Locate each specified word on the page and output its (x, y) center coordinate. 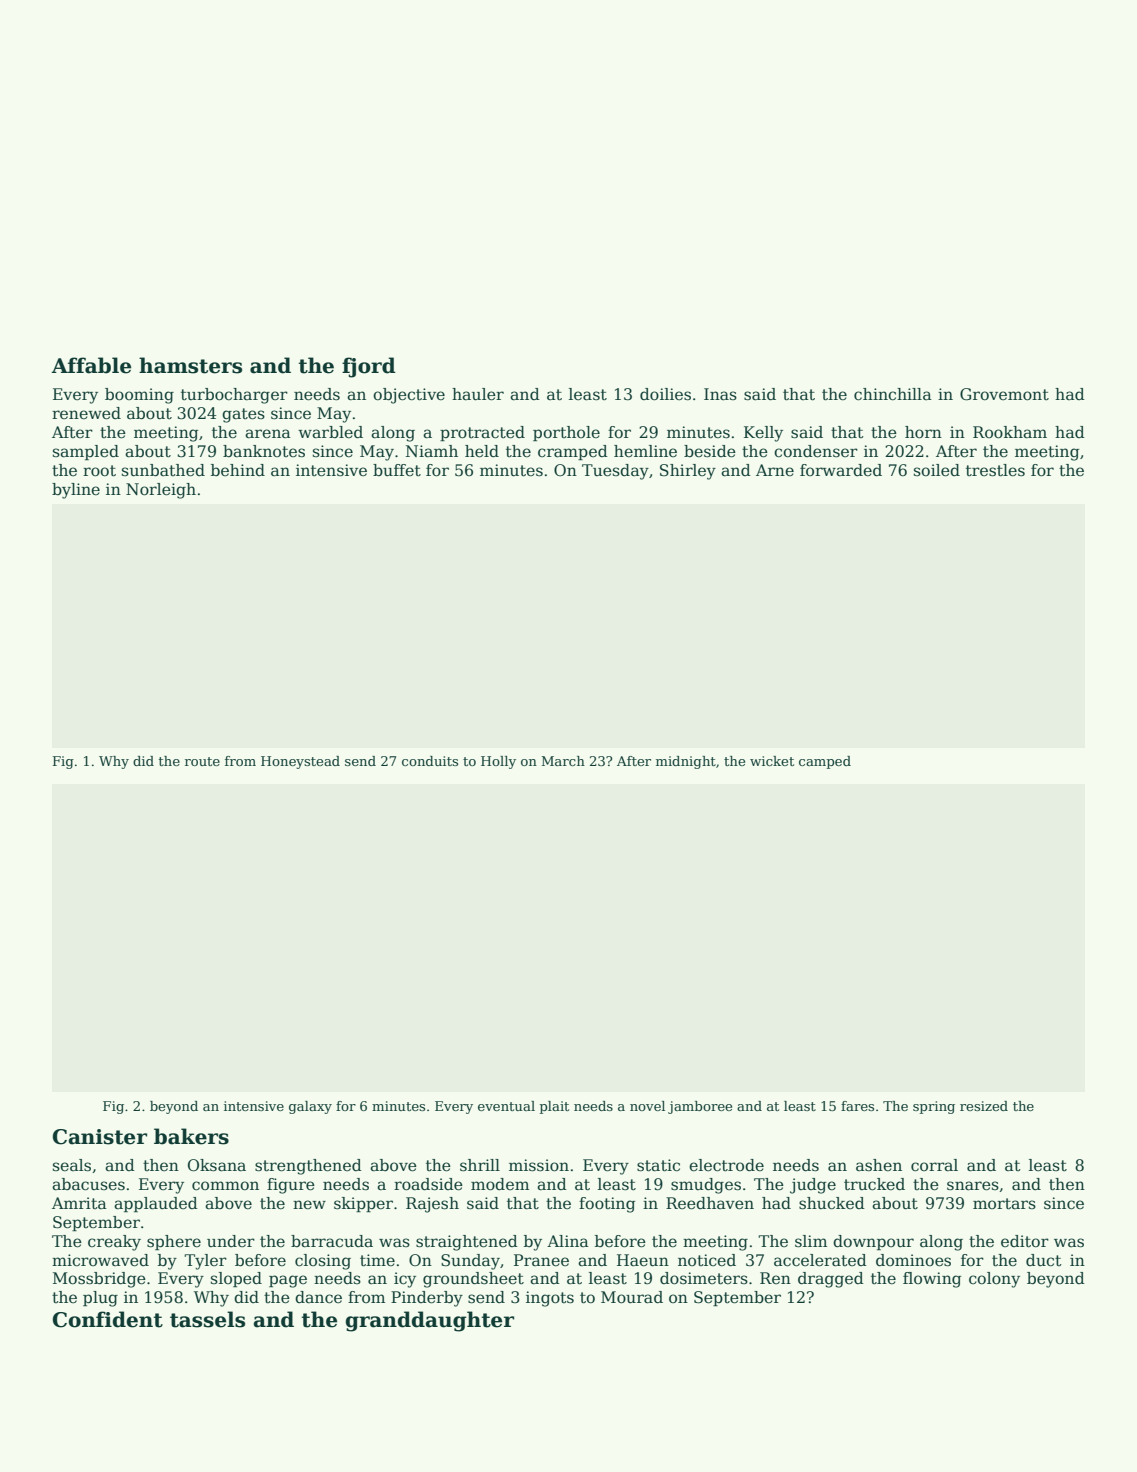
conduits (430, 761)
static (658, 1165)
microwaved (100, 1260)
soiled (937, 470)
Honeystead (300, 762)
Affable (91, 365)
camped (825, 762)
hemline (645, 451)
